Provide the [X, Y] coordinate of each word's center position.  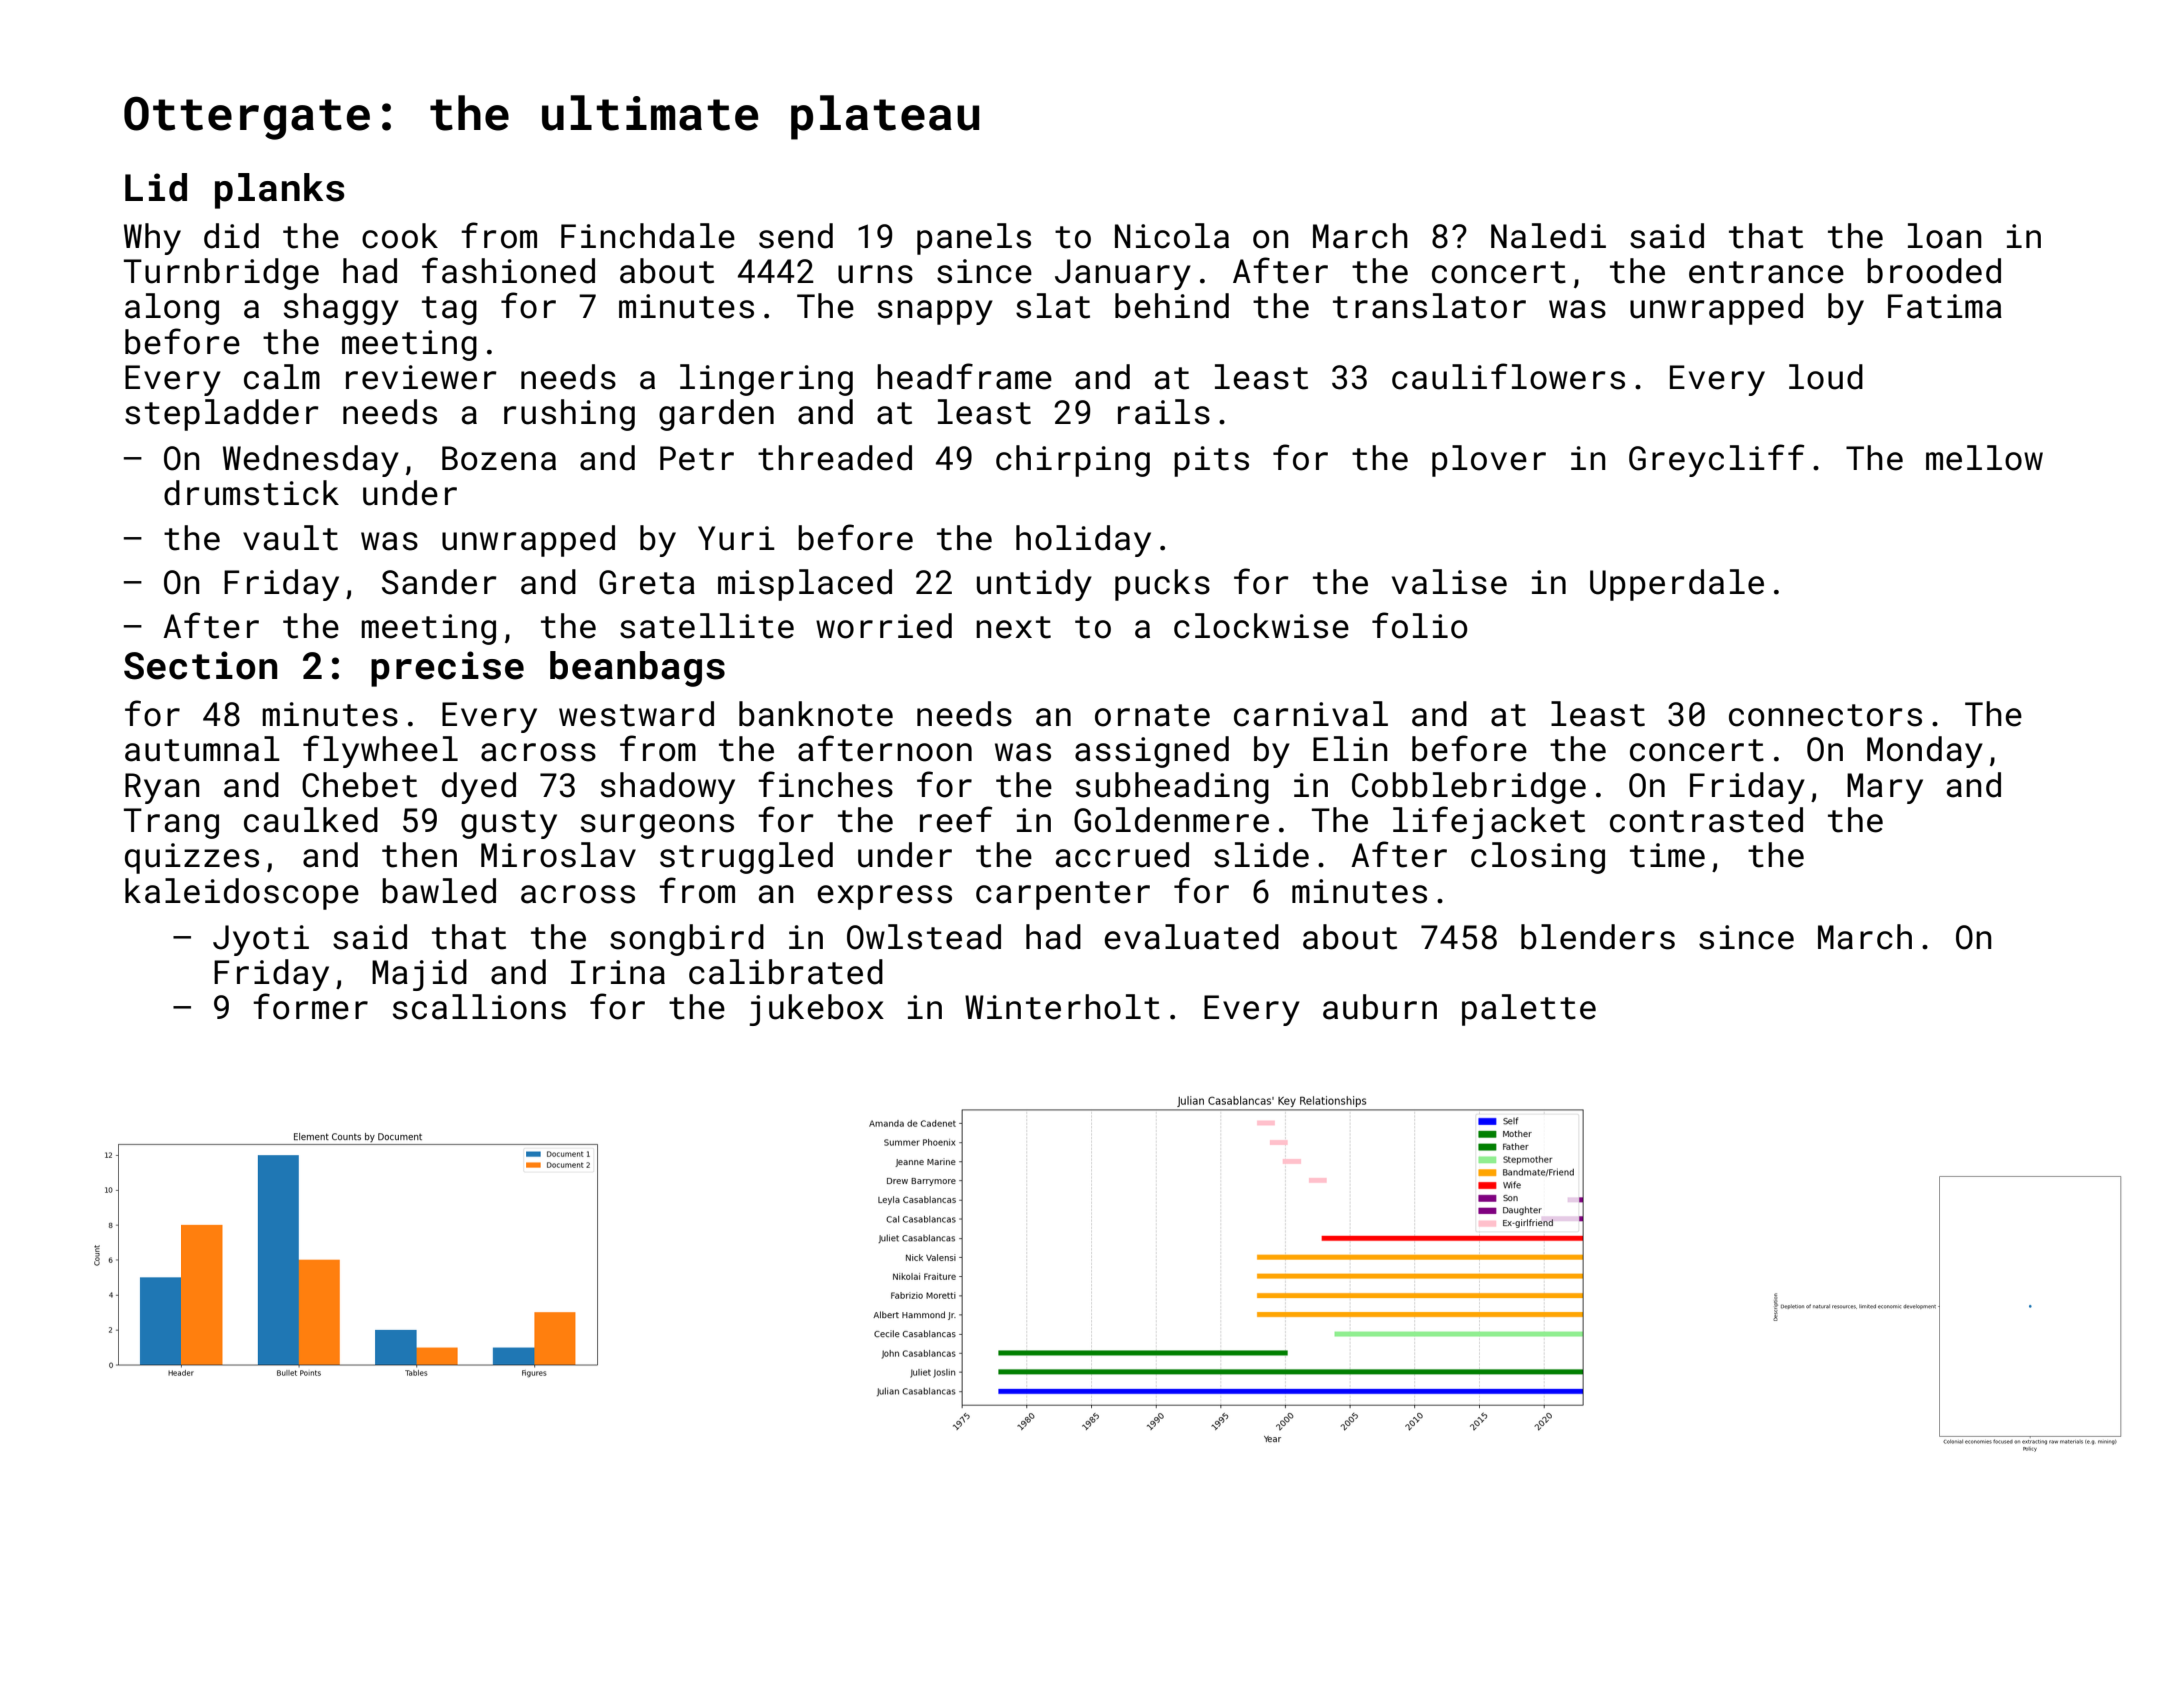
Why [152, 239]
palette [1529, 1010]
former [310, 1006]
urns [875, 274]
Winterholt [1062, 1007]
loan [1945, 236]
